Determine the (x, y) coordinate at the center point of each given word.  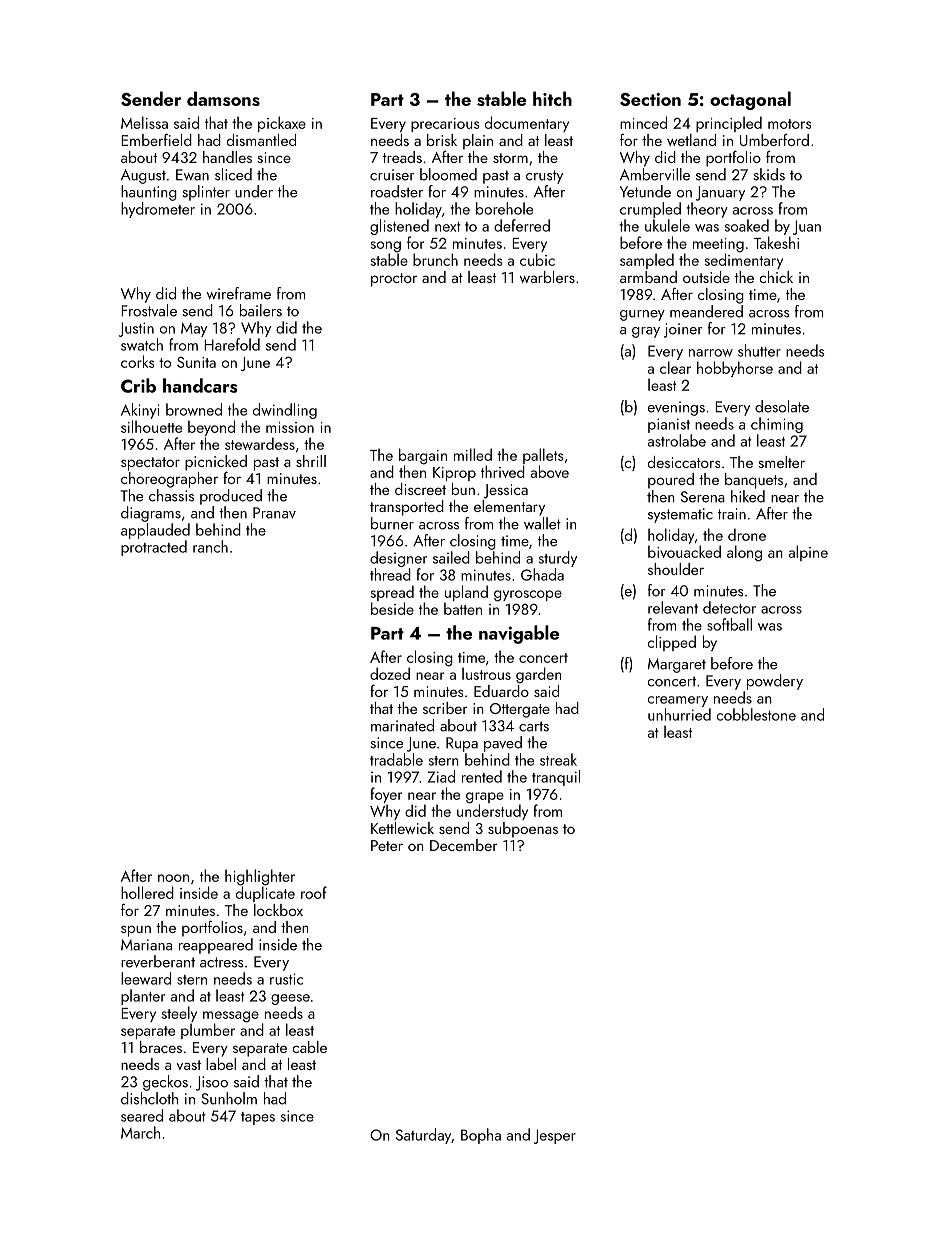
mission (290, 427)
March (140, 1132)
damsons (223, 98)
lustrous (486, 673)
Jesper (555, 1136)
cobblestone (756, 714)
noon (173, 878)
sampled (647, 261)
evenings (676, 408)
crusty (544, 177)
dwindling (285, 411)
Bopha (481, 1136)
